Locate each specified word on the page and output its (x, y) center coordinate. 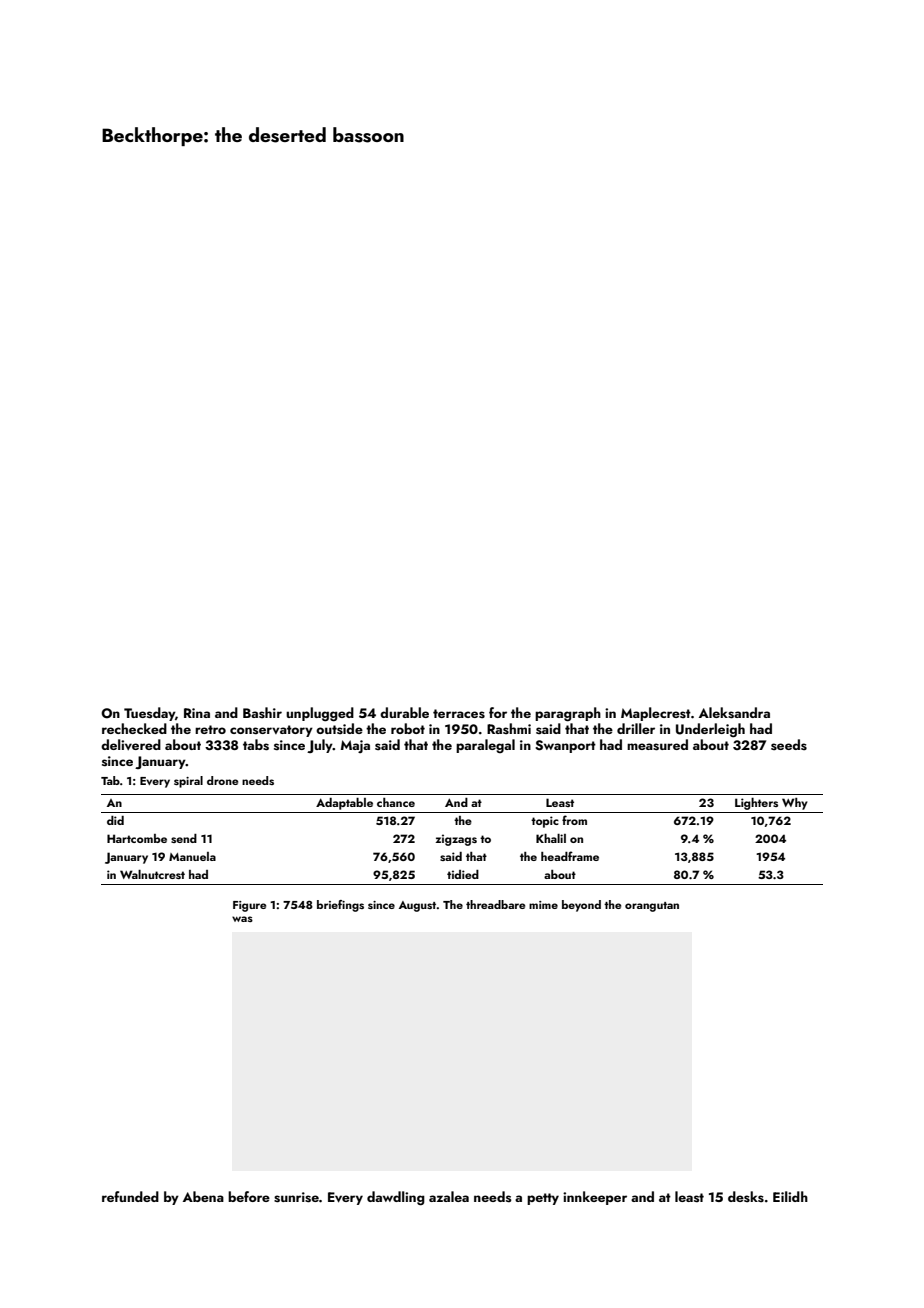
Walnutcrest (152, 874)
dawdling (396, 1198)
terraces (459, 714)
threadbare (495, 904)
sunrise (296, 1197)
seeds (789, 745)
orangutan (652, 907)
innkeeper (595, 1198)
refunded (130, 1196)
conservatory (271, 731)
